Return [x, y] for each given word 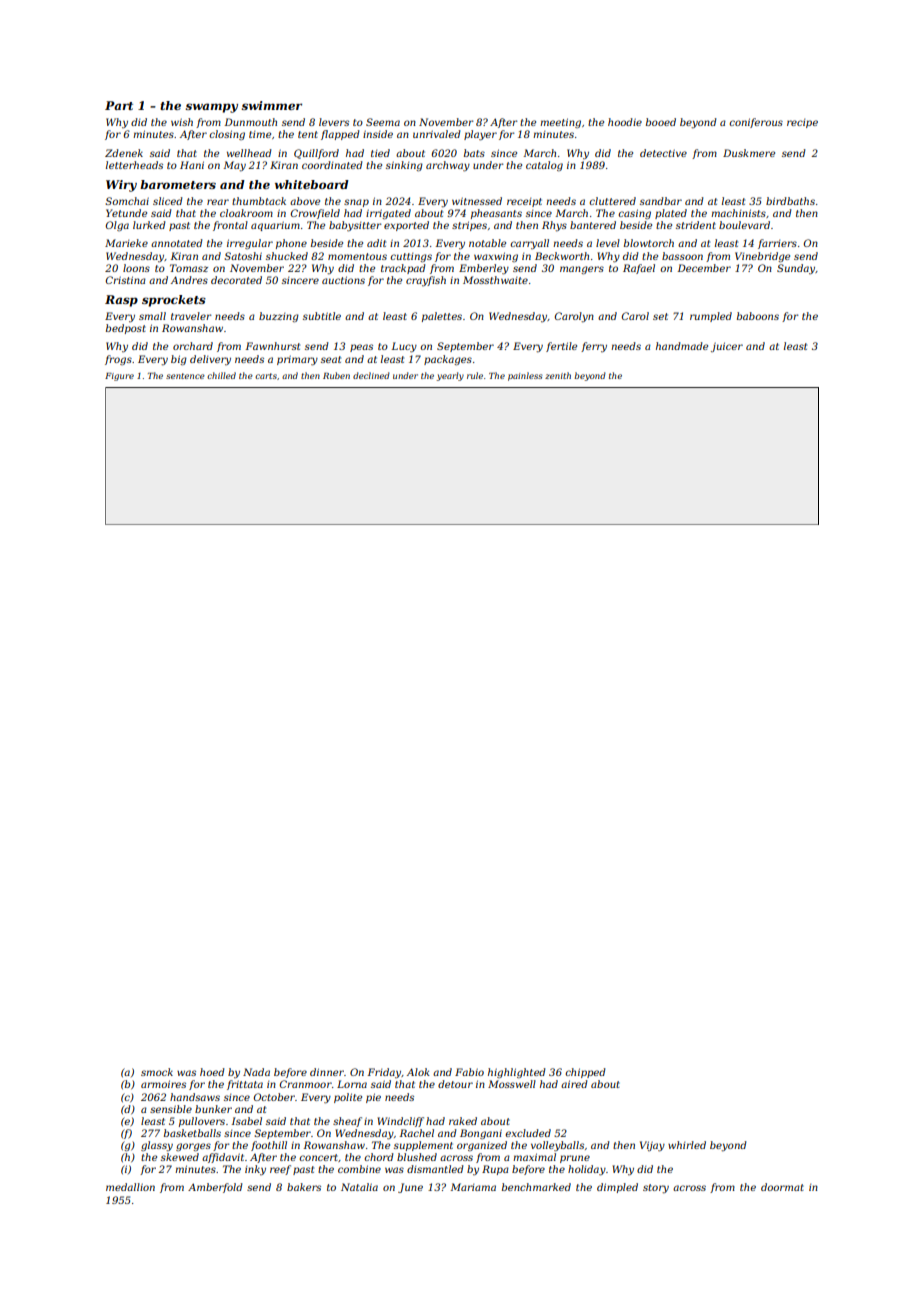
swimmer [271, 105]
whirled [687, 1145]
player [480, 135]
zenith [558, 375]
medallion [130, 1187]
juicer [727, 347]
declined [371, 375]
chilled [221, 375]
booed [661, 122]
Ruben [336, 375]
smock [157, 1072]
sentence [185, 376]
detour [455, 1084]
